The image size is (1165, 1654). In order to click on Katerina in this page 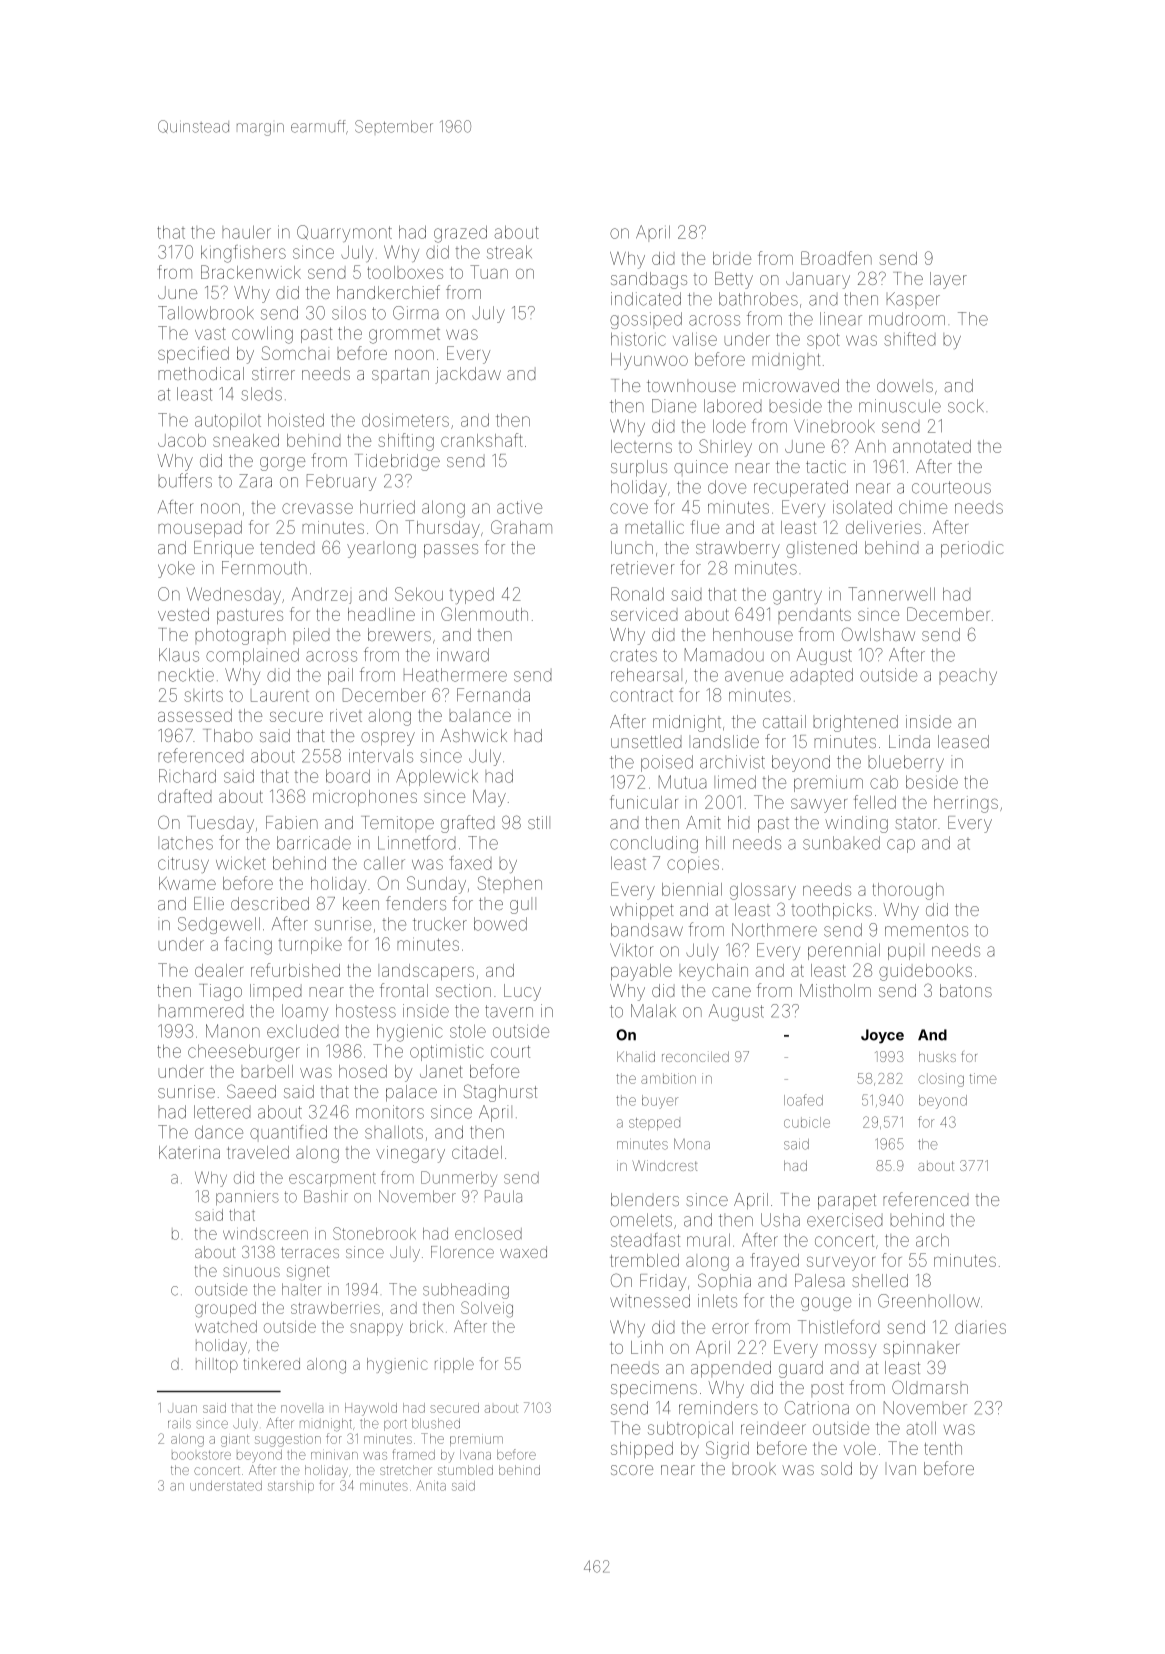, I will do `click(189, 1152)`.
